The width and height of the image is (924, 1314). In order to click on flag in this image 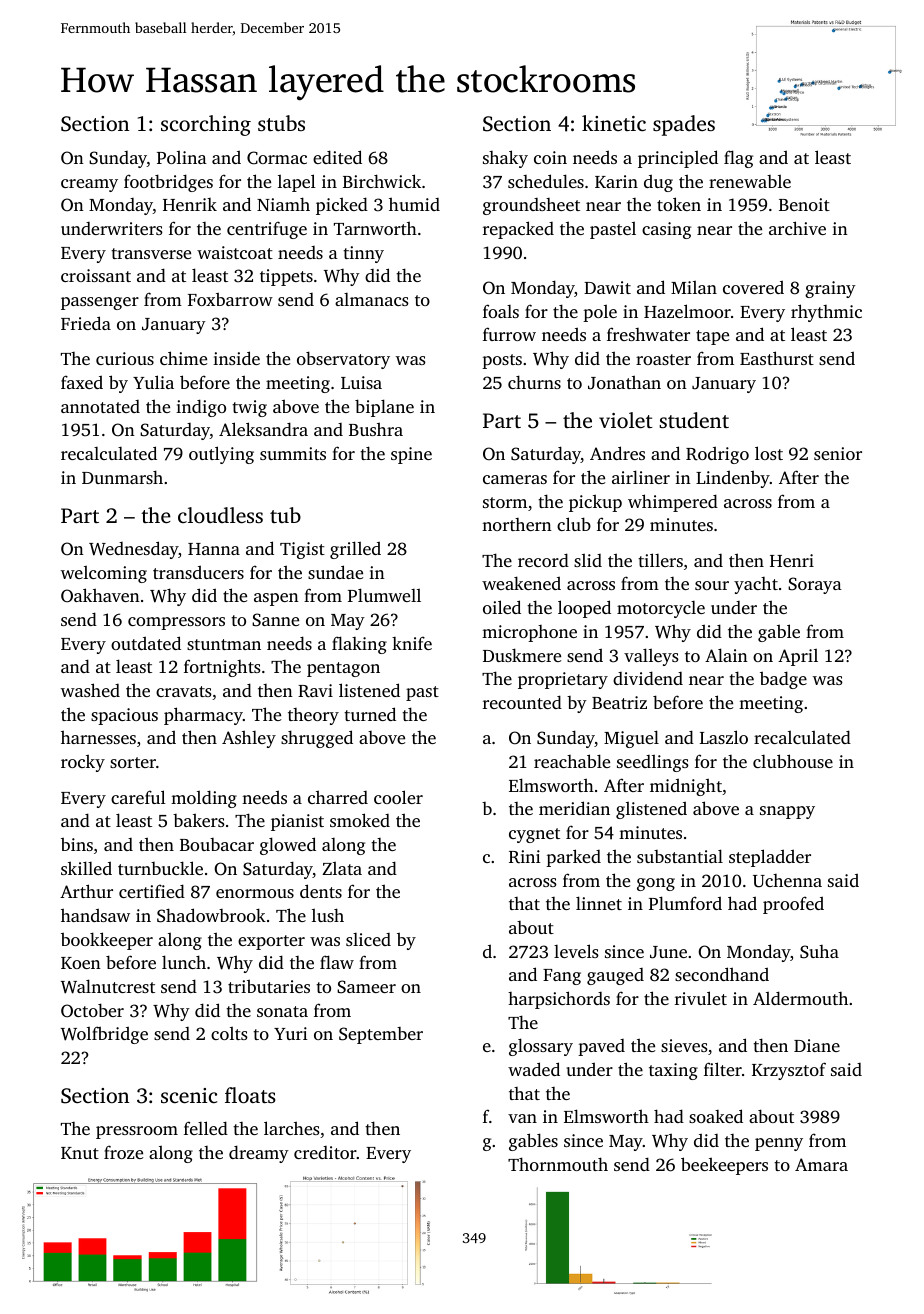, I will do `click(738, 159)`.
